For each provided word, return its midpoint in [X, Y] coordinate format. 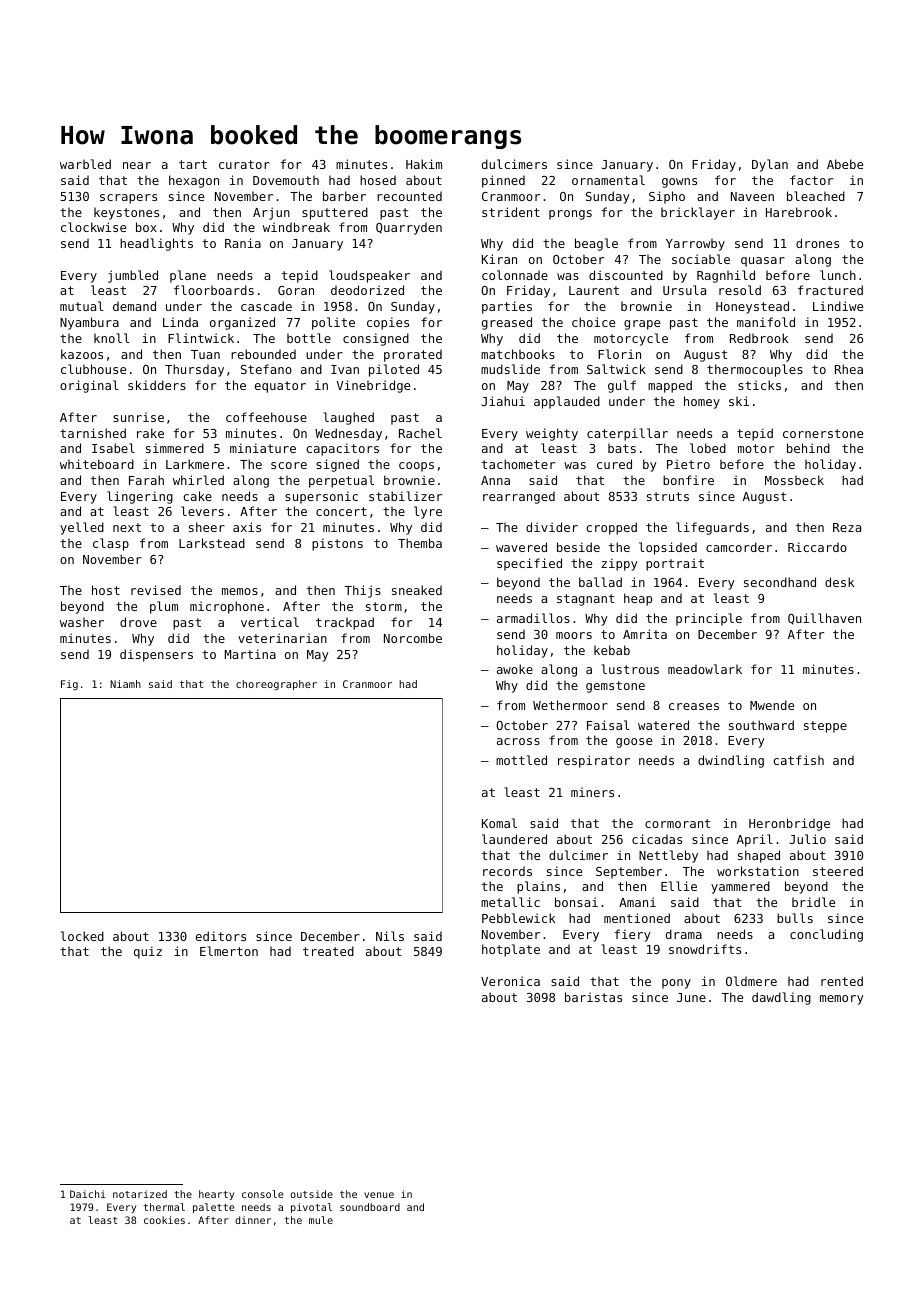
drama [684, 934]
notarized [140, 1194]
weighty [552, 434]
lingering [140, 497]
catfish [798, 760]
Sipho [667, 197]
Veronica [510, 981]
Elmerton [229, 951]
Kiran [499, 259]
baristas [593, 997]
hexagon [194, 181]
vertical [270, 622]
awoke [515, 669]
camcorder [739, 547]
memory [842, 1000]
